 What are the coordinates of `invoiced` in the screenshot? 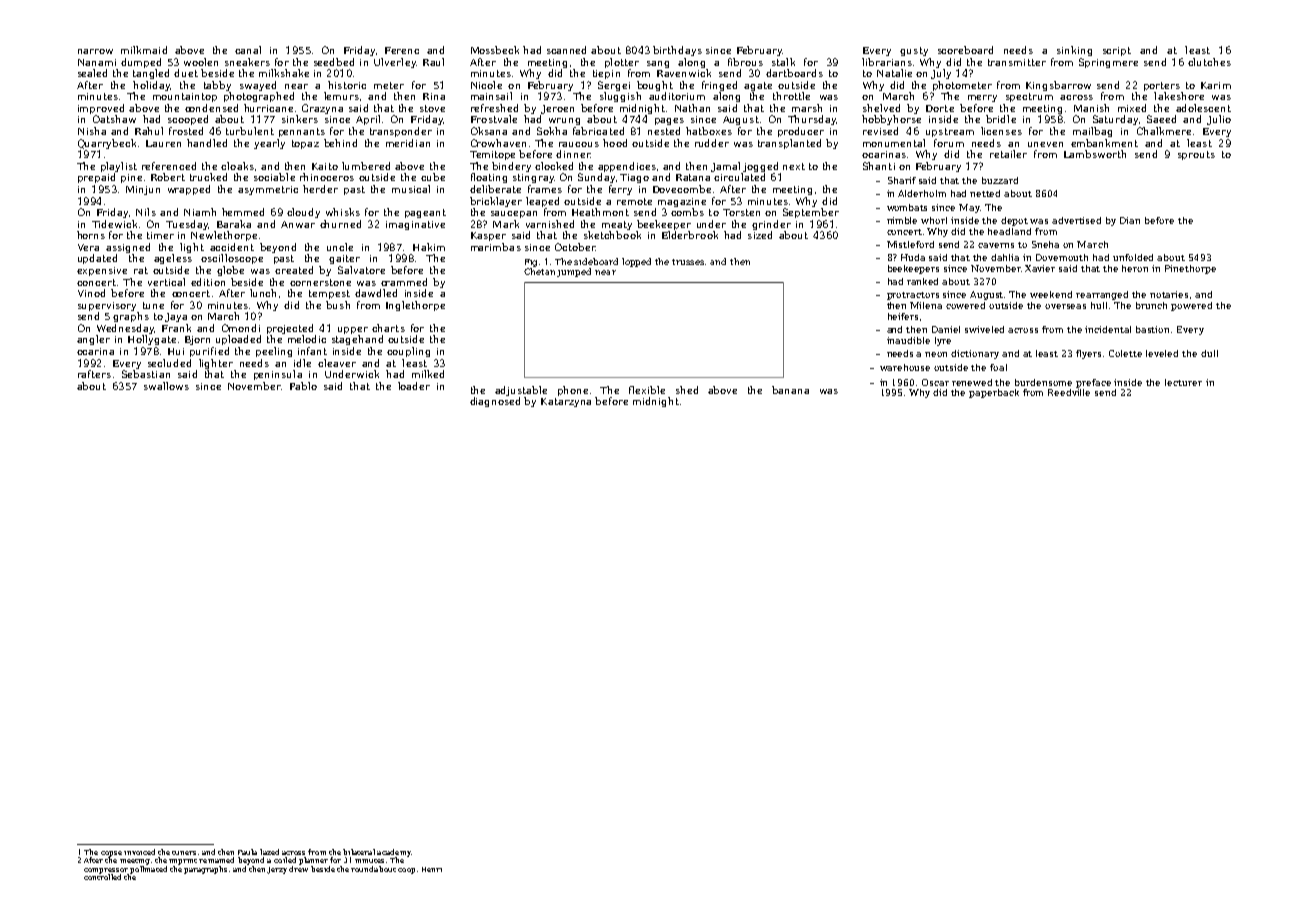 It's located at (139, 852).
